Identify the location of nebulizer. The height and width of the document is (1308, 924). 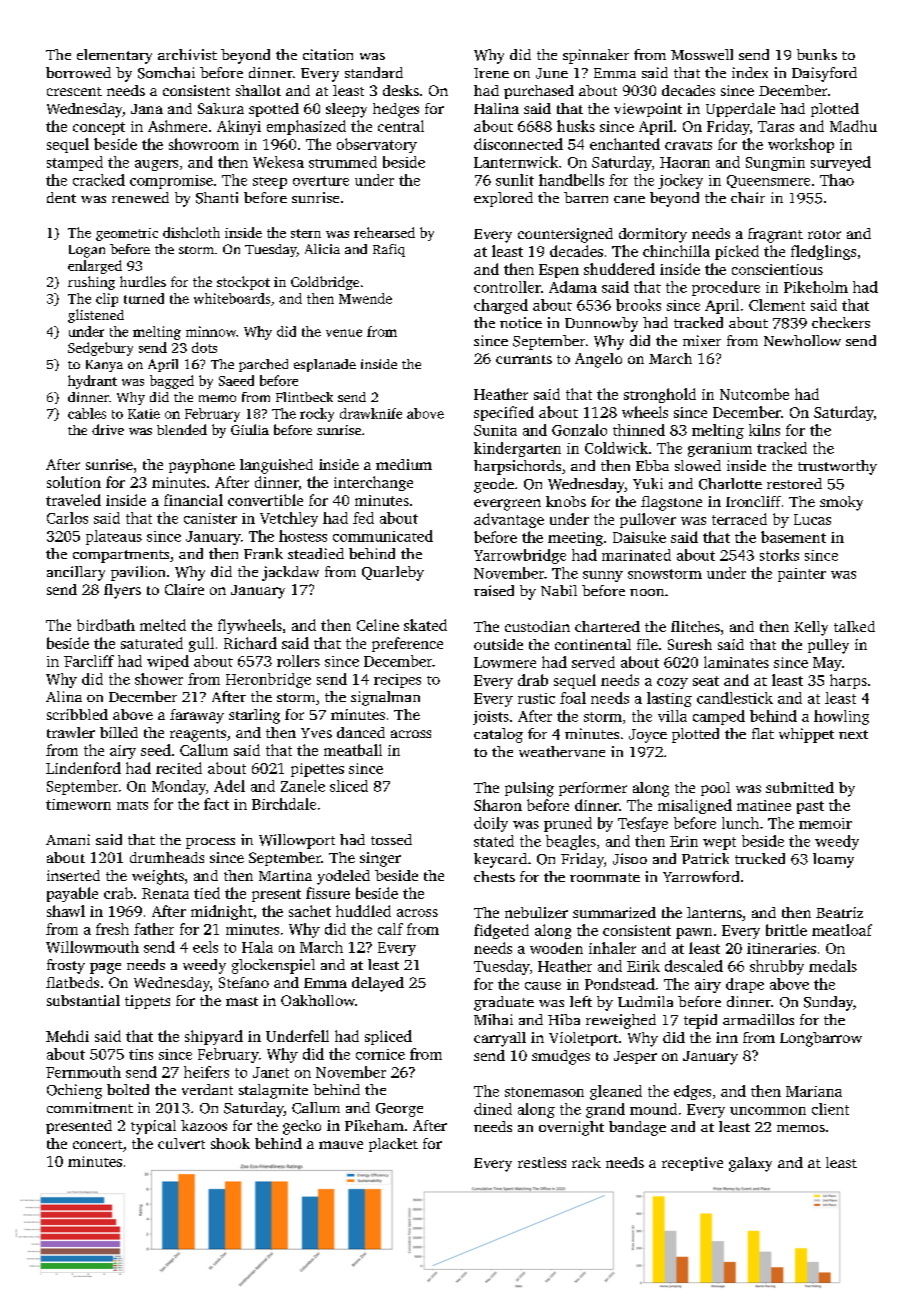
(536, 912).
